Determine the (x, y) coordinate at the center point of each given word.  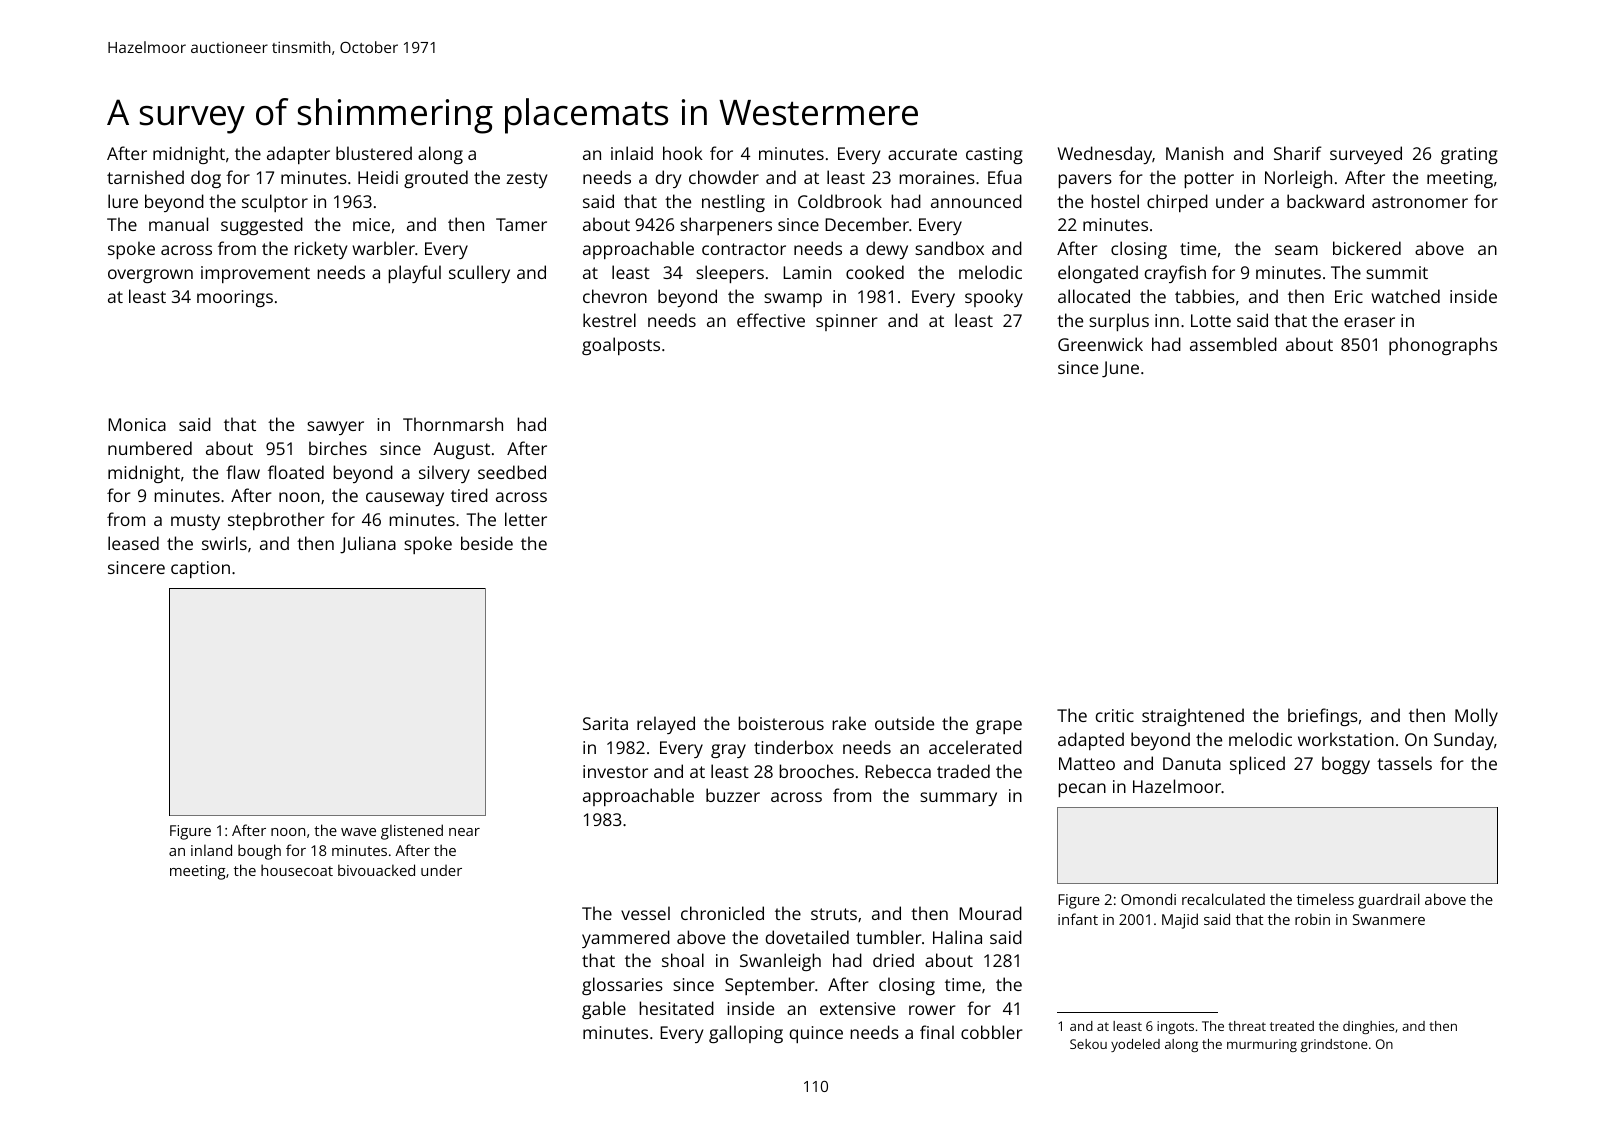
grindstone (1334, 1045)
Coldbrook (840, 201)
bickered (1367, 248)
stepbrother (276, 521)
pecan (1082, 790)
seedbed (512, 472)
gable (604, 1010)
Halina (957, 937)
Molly (1476, 717)
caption (200, 569)
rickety (320, 250)
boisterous (781, 723)
